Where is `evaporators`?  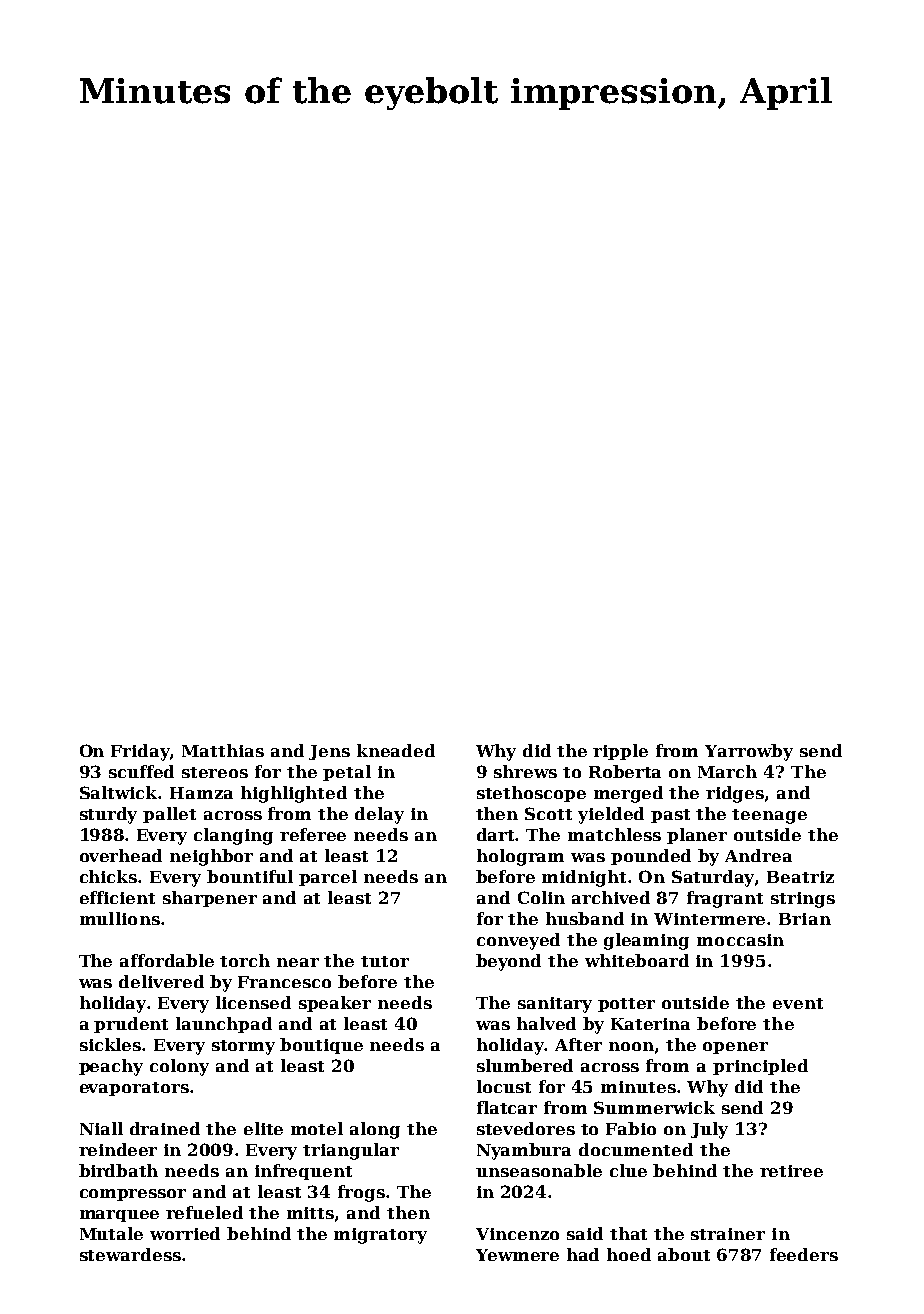 evaporators is located at coordinates (134, 1089).
